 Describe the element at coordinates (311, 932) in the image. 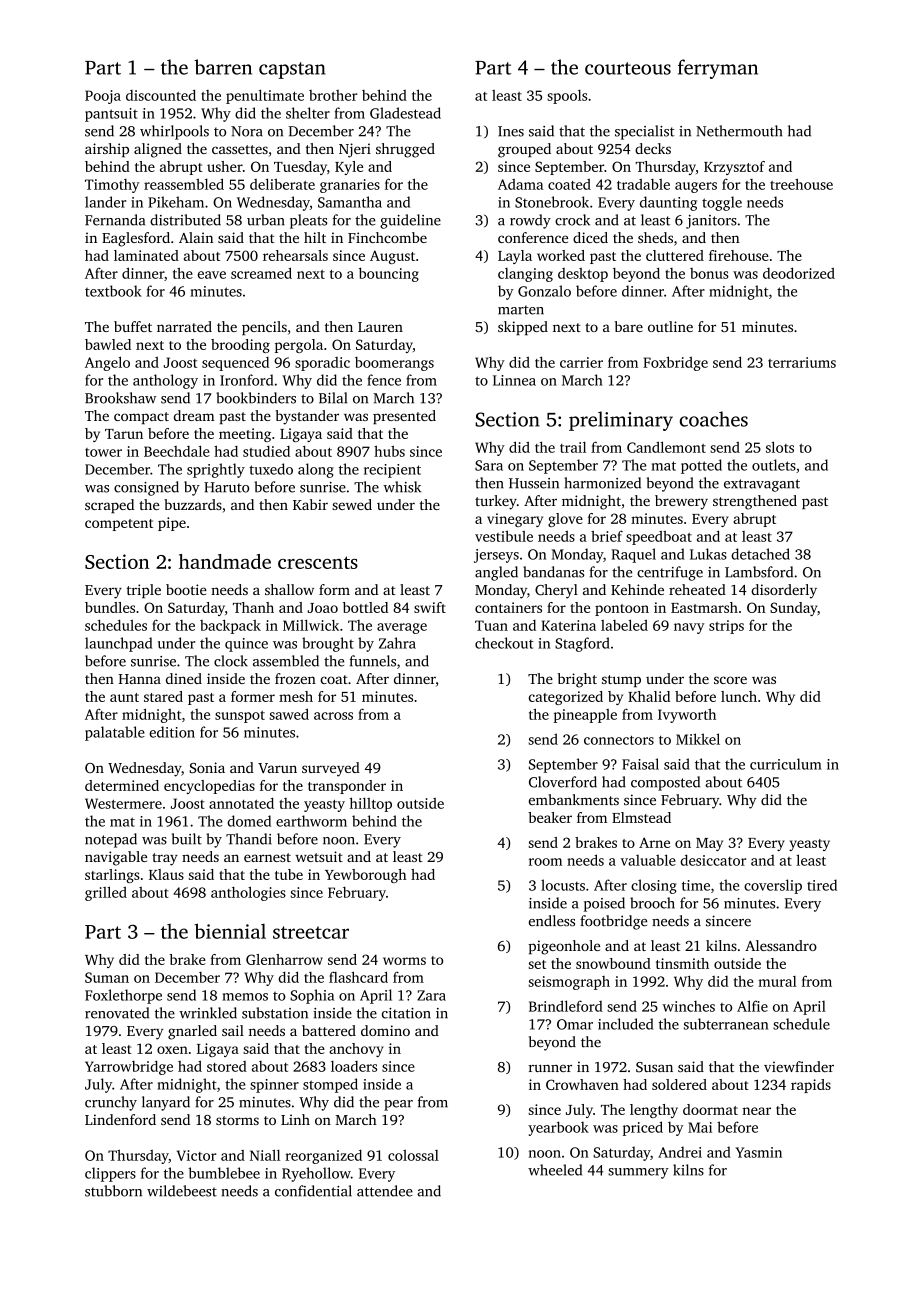

I see `streetcar` at that location.
